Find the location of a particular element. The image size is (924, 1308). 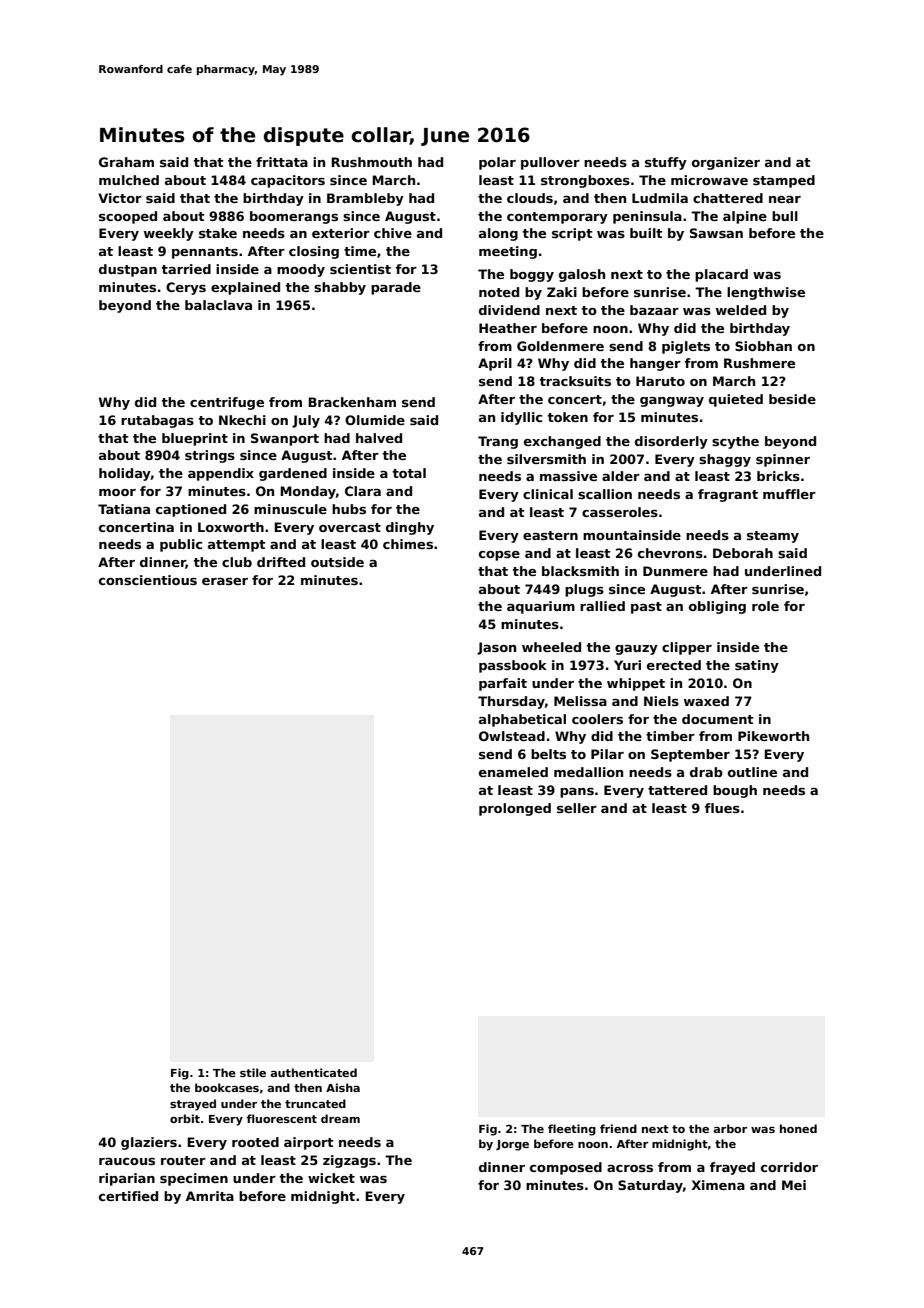

seller is located at coordinates (577, 808).
